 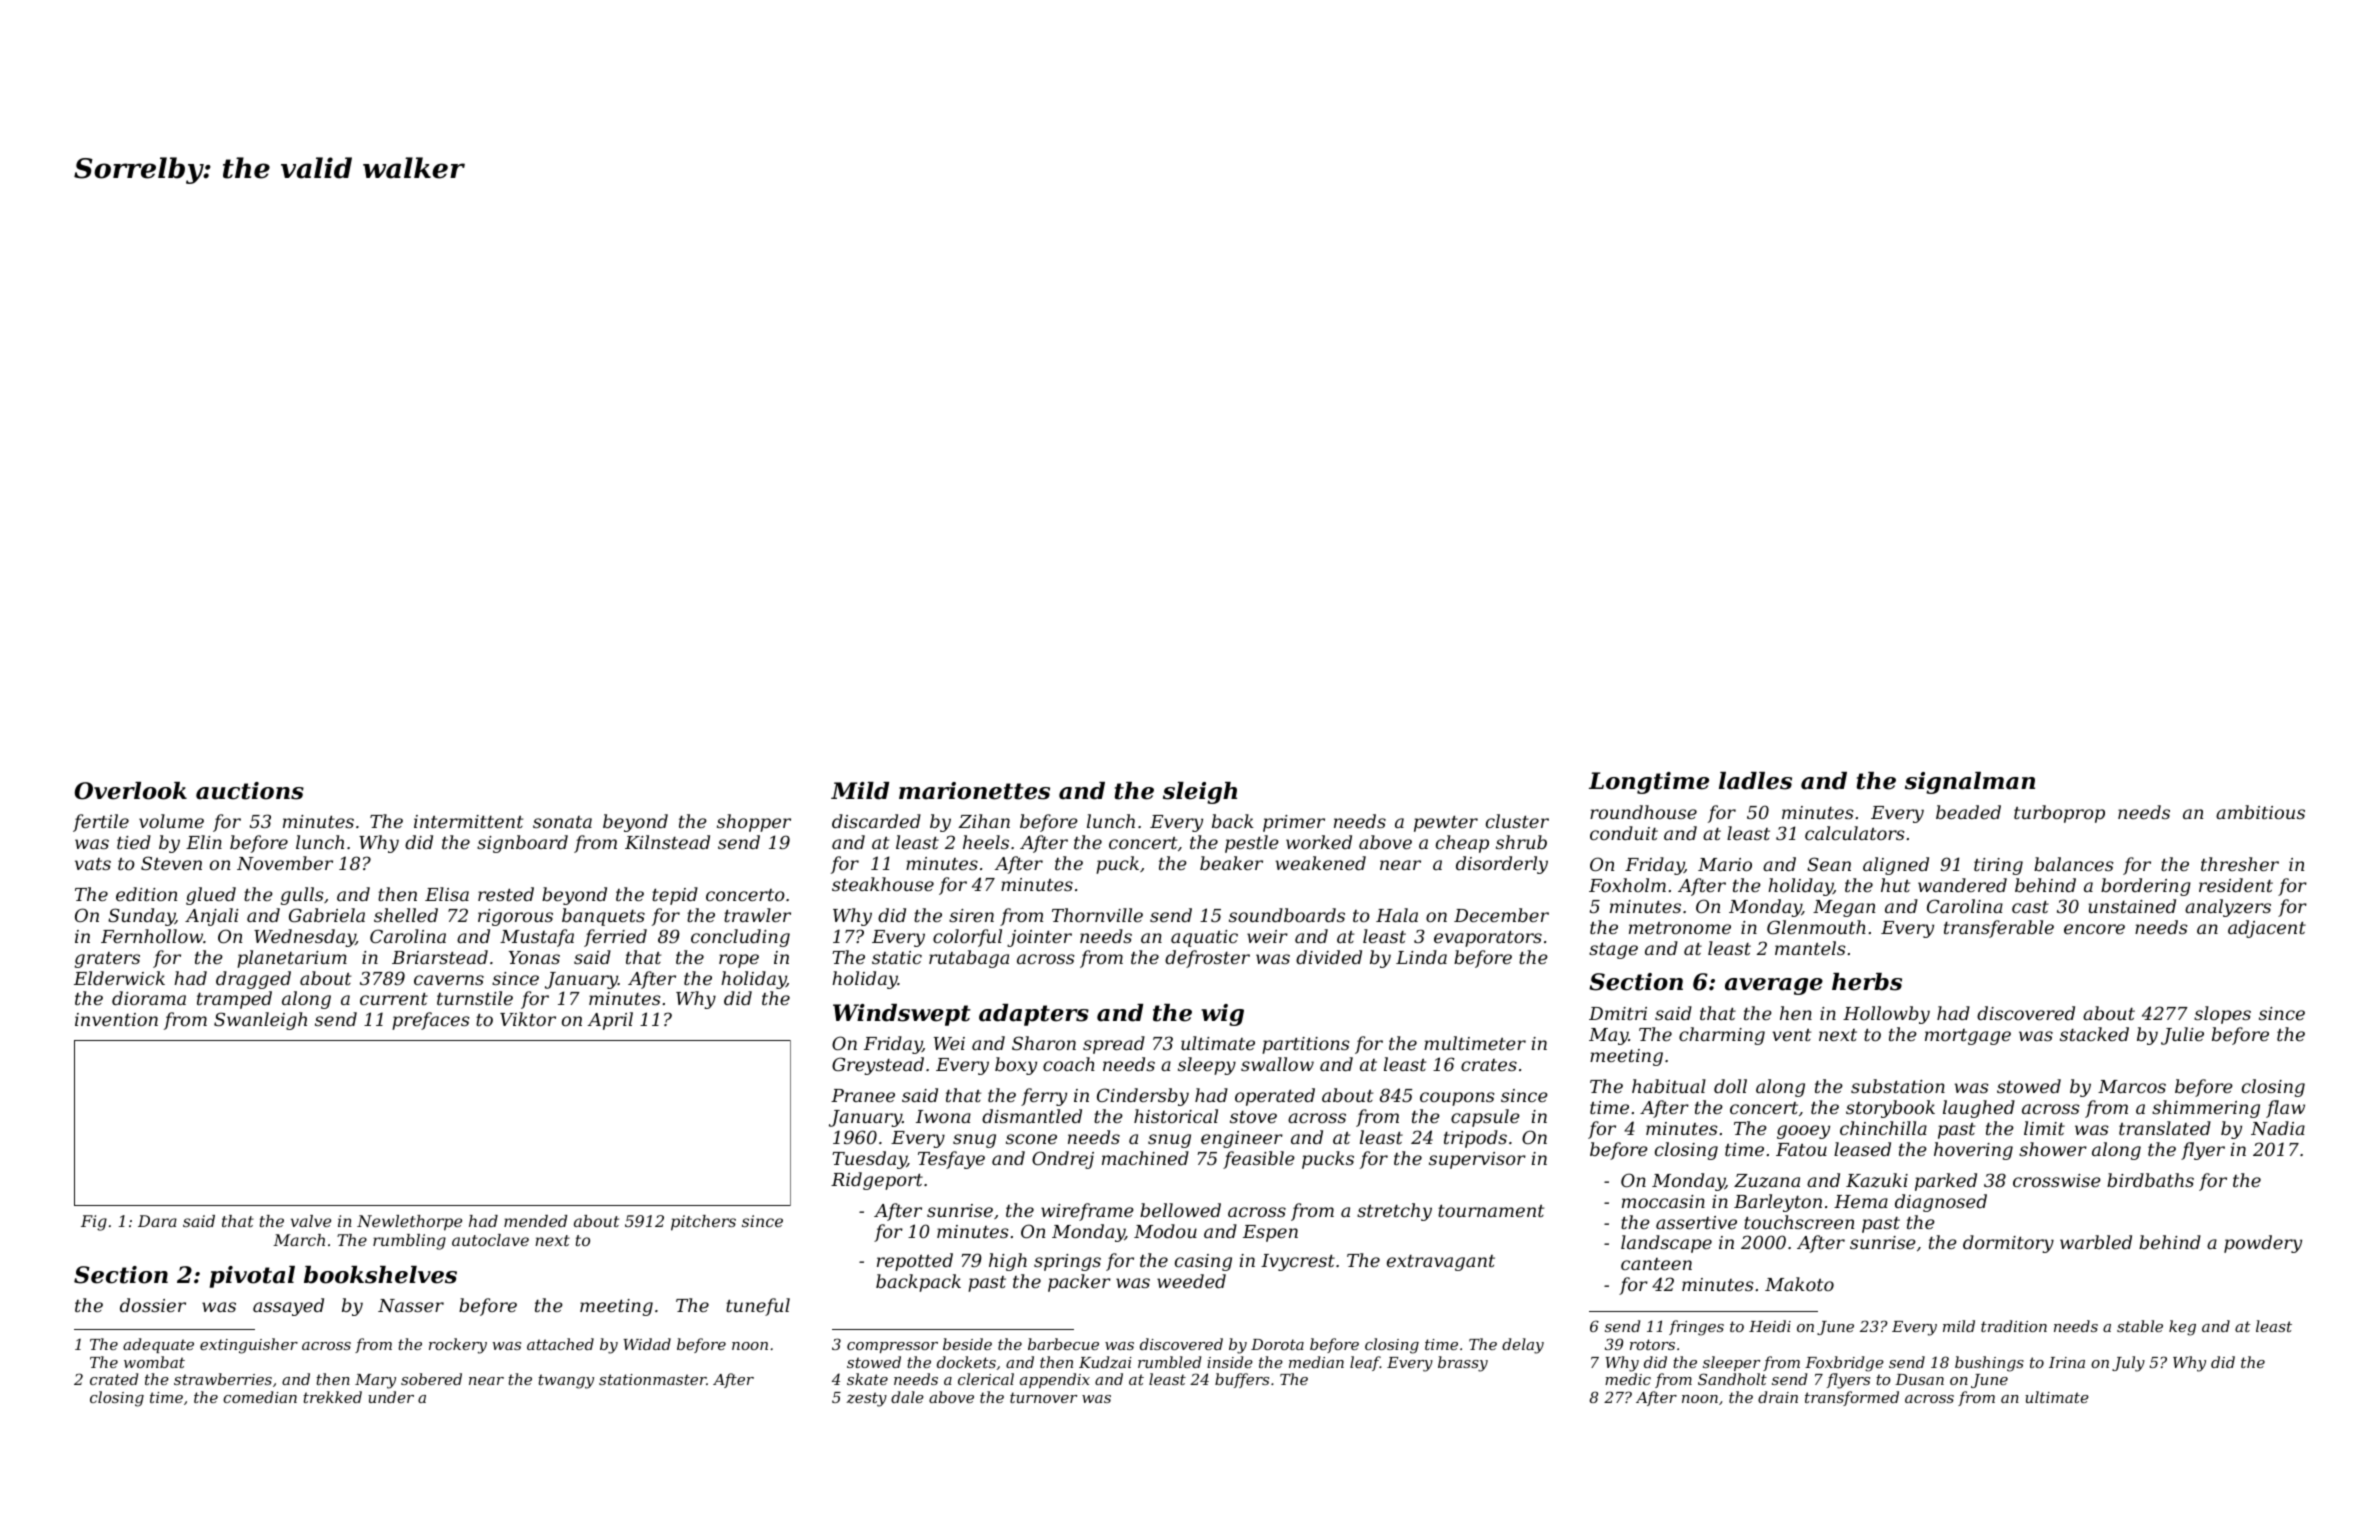 What do you see at coordinates (537, 938) in the page?
I see `Mustafa` at bounding box center [537, 938].
